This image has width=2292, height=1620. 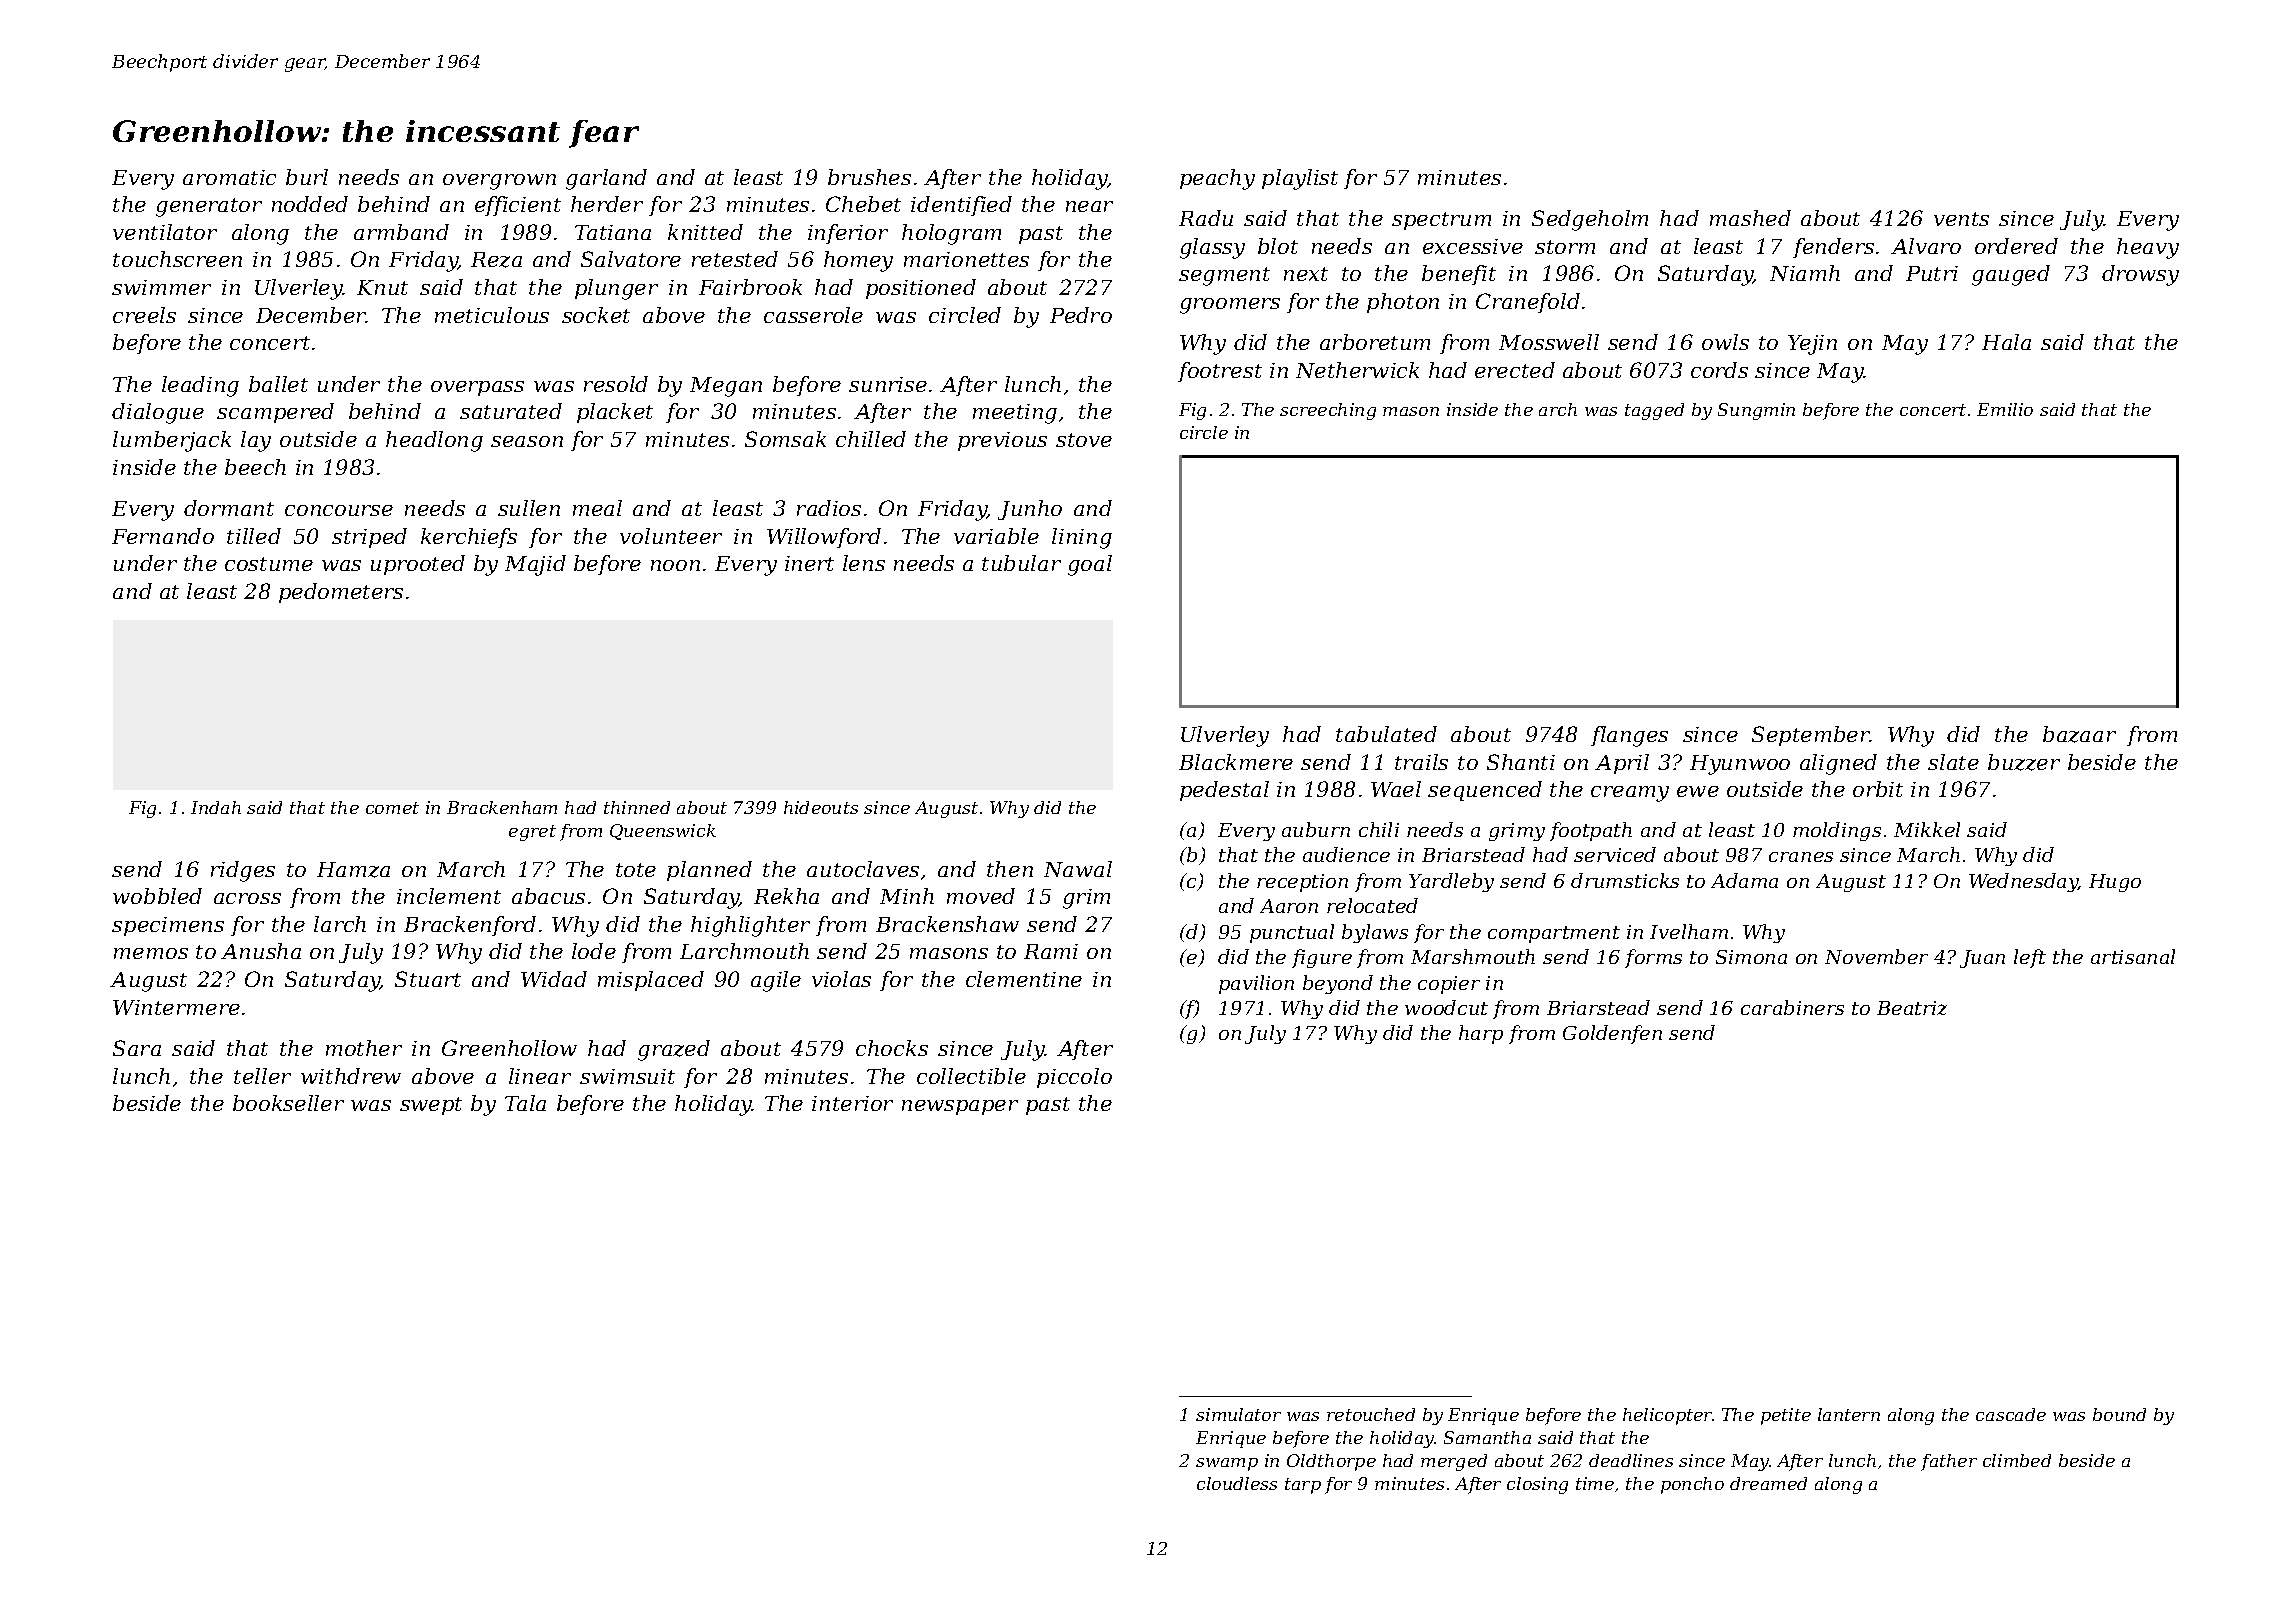 I want to click on deadlines, so click(x=1631, y=1460).
